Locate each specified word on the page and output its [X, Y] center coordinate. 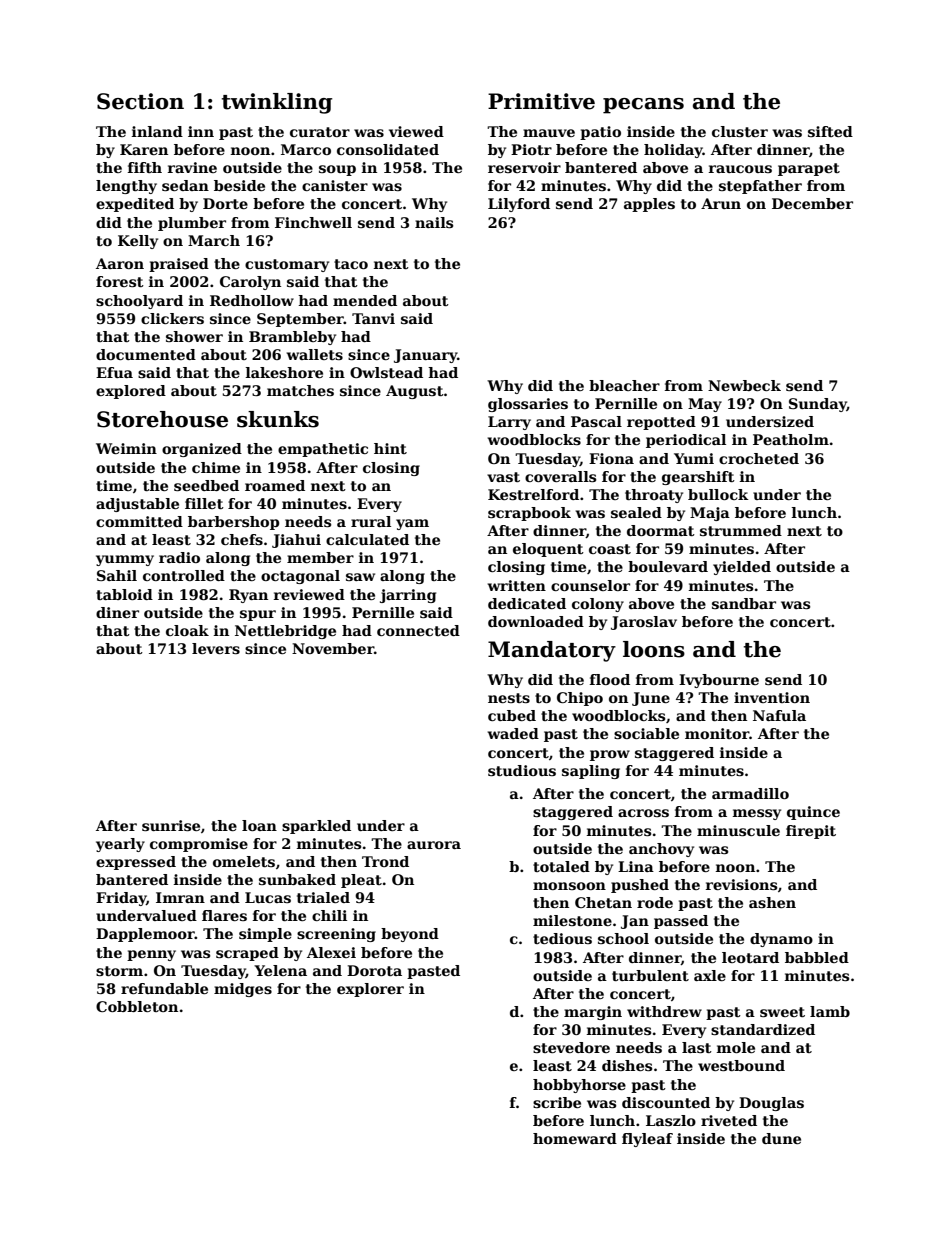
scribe [557, 1102]
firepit [811, 832]
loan [259, 825]
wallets [315, 354]
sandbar [744, 603]
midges [243, 990]
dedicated [527, 603]
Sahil [117, 575]
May [705, 405]
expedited [135, 205]
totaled [561, 866]
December [812, 203]
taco [351, 264]
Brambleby [292, 338]
